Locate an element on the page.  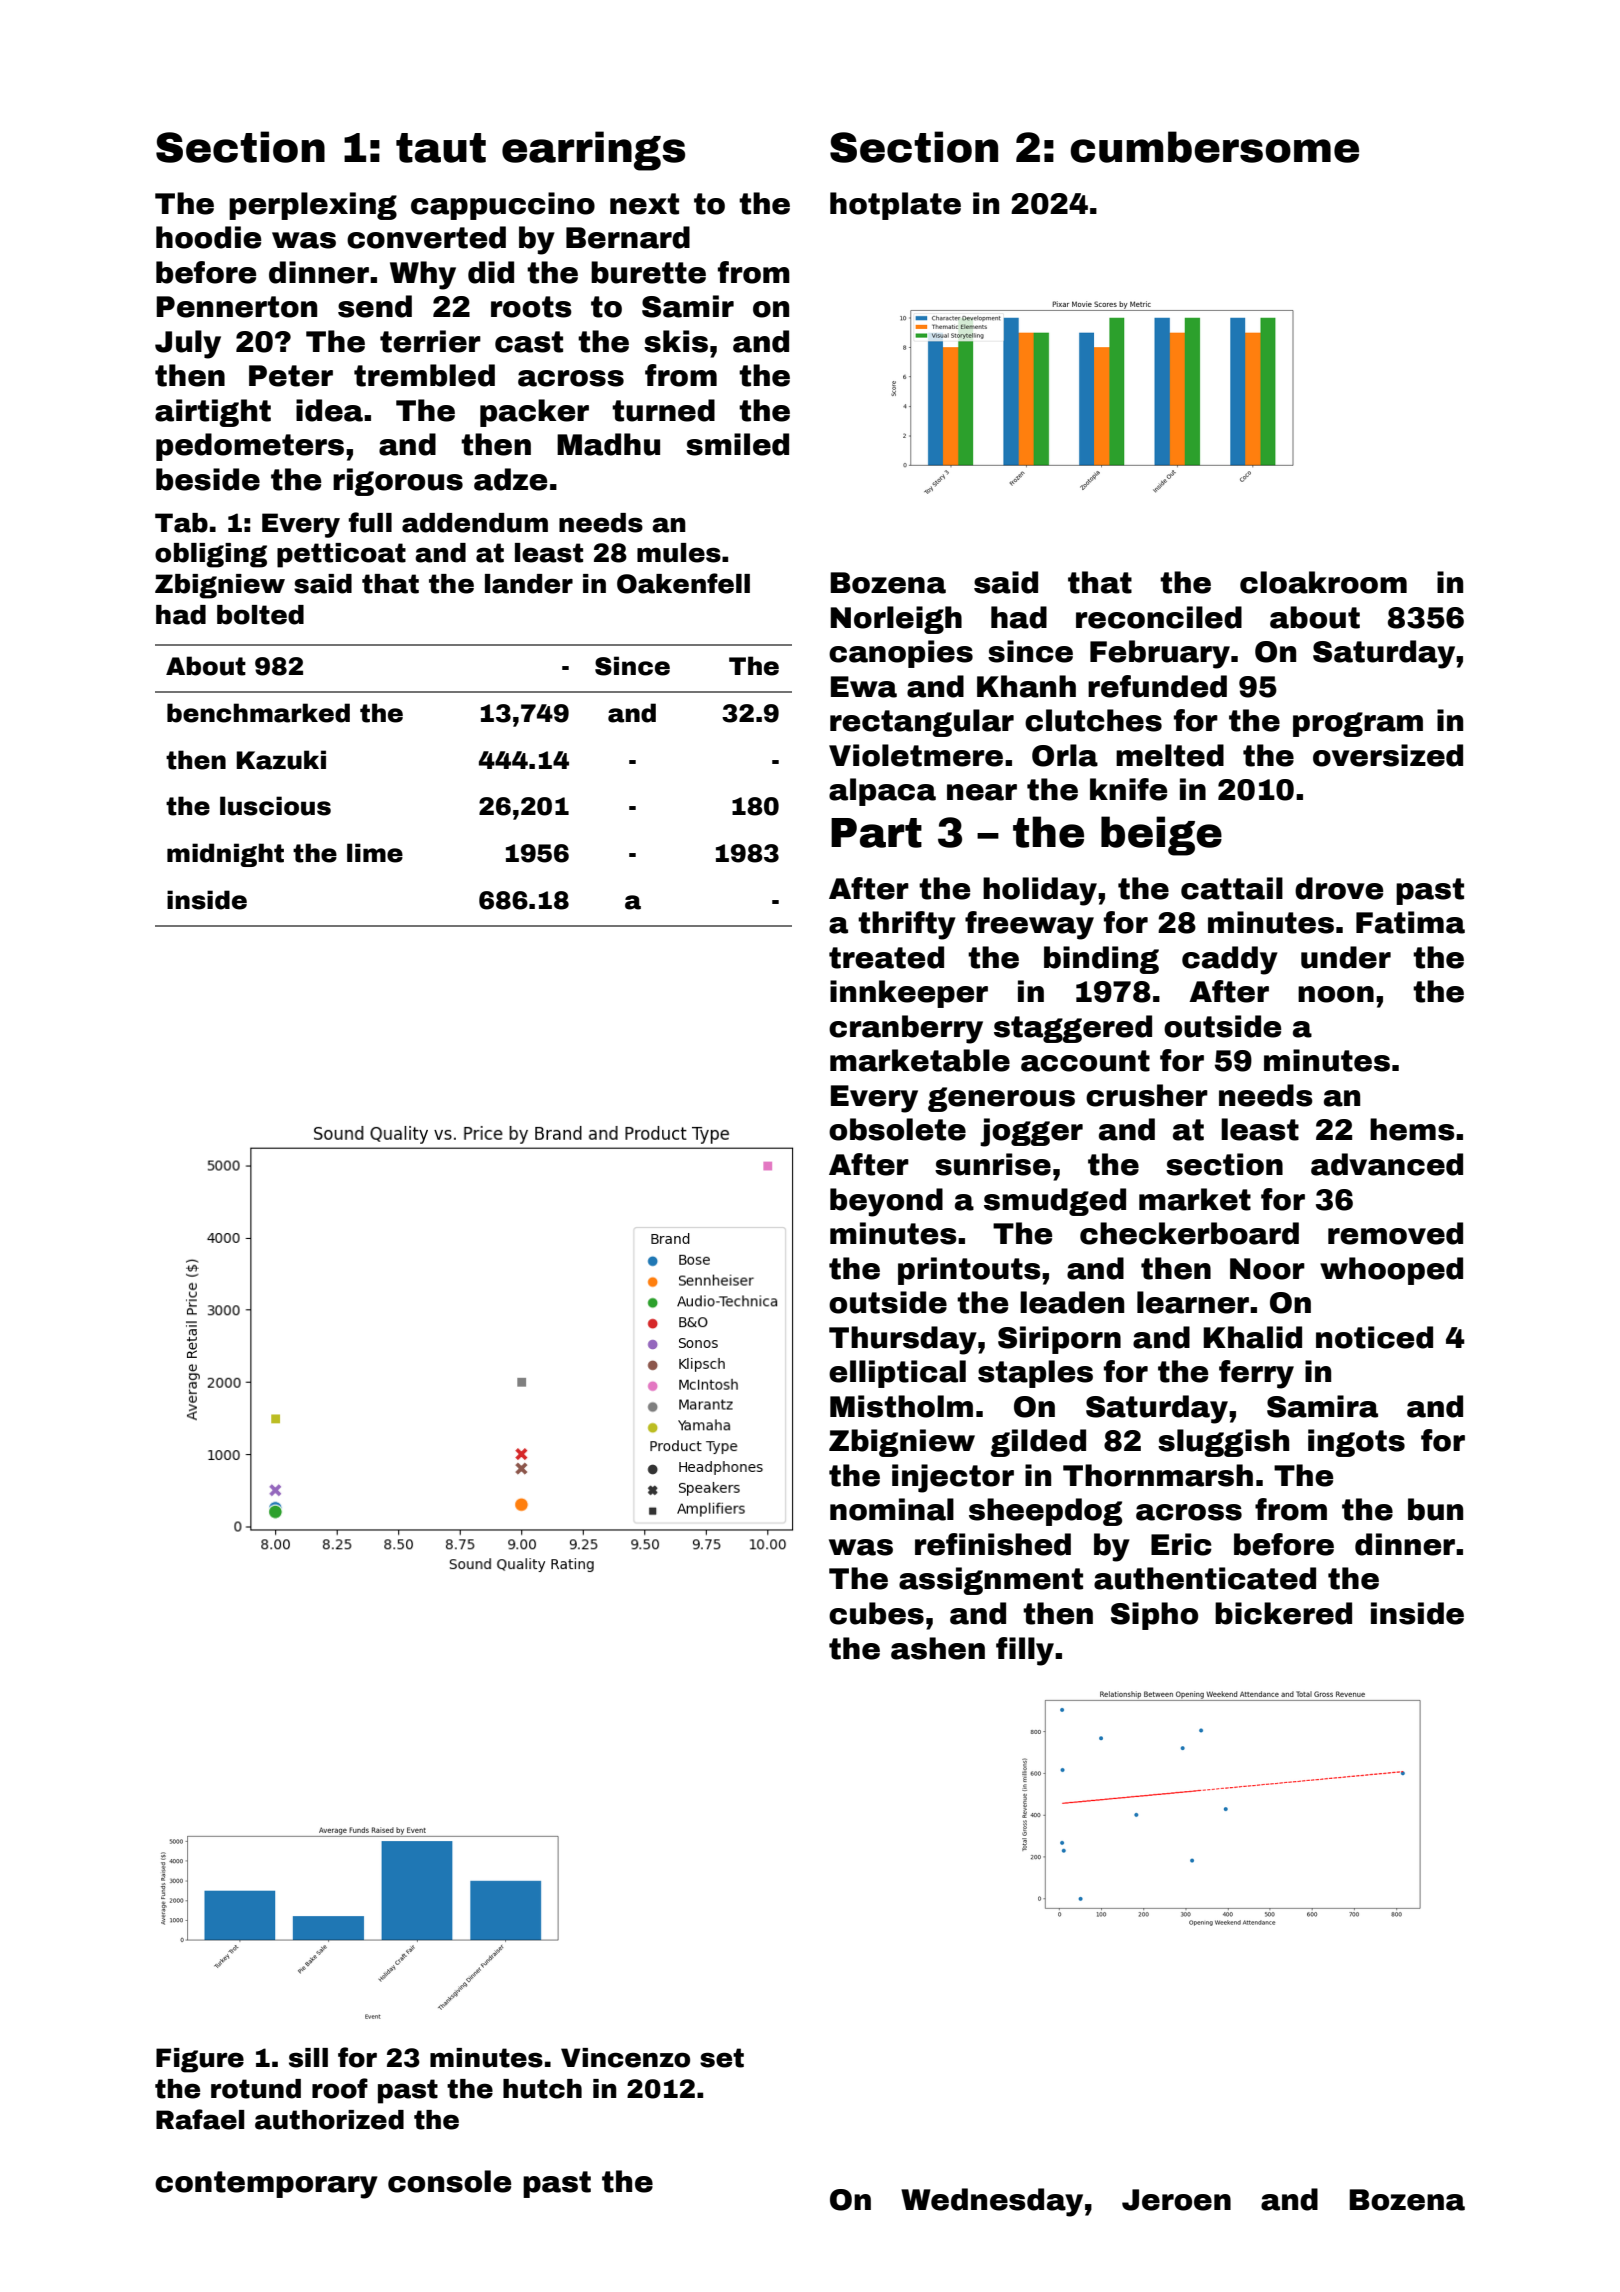
cumbersome is located at coordinates (1214, 147).
